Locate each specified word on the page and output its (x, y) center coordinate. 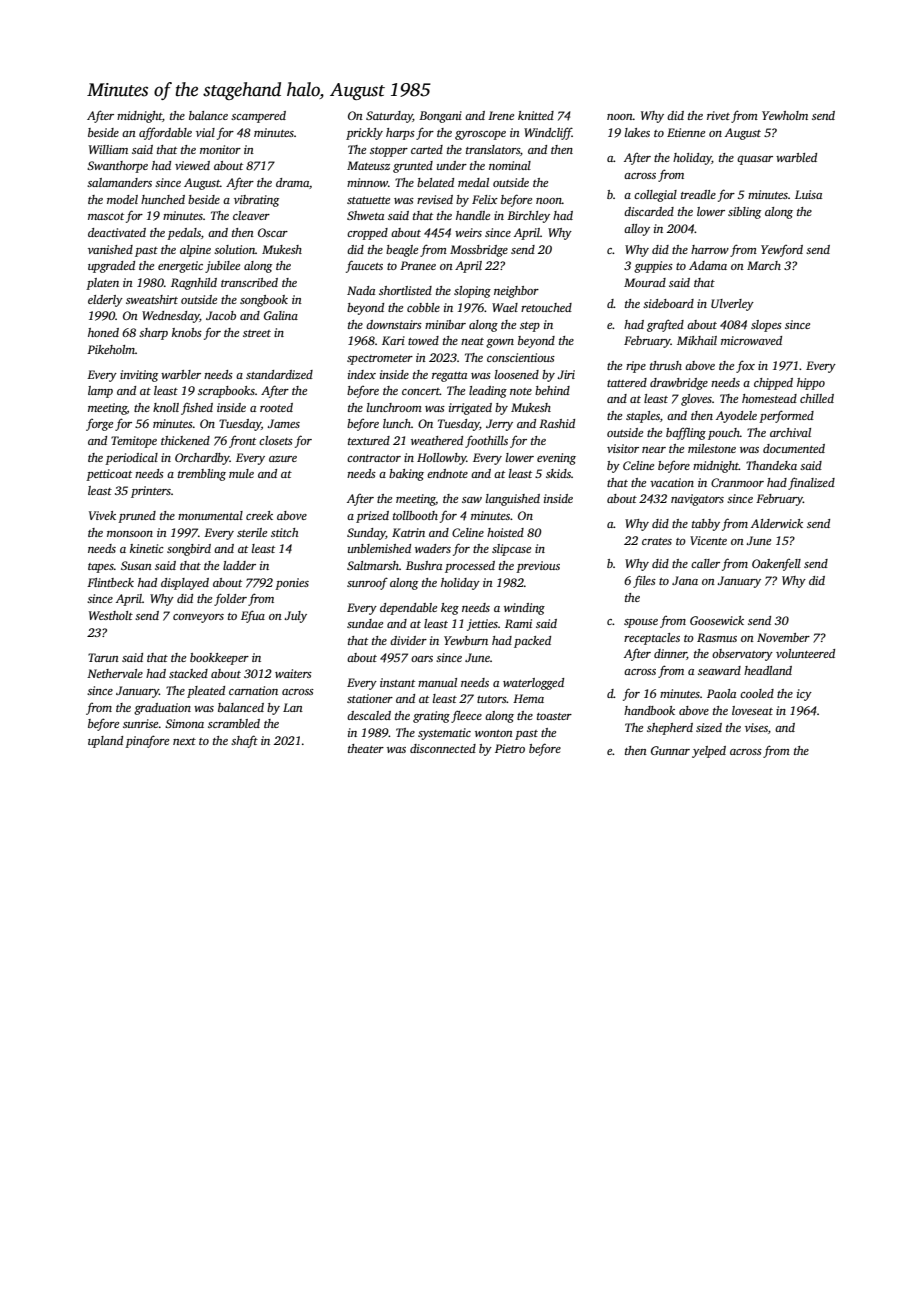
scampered (258, 117)
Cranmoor (737, 482)
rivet (718, 115)
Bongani (440, 117)
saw (472, 500)
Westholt (111, 615)
